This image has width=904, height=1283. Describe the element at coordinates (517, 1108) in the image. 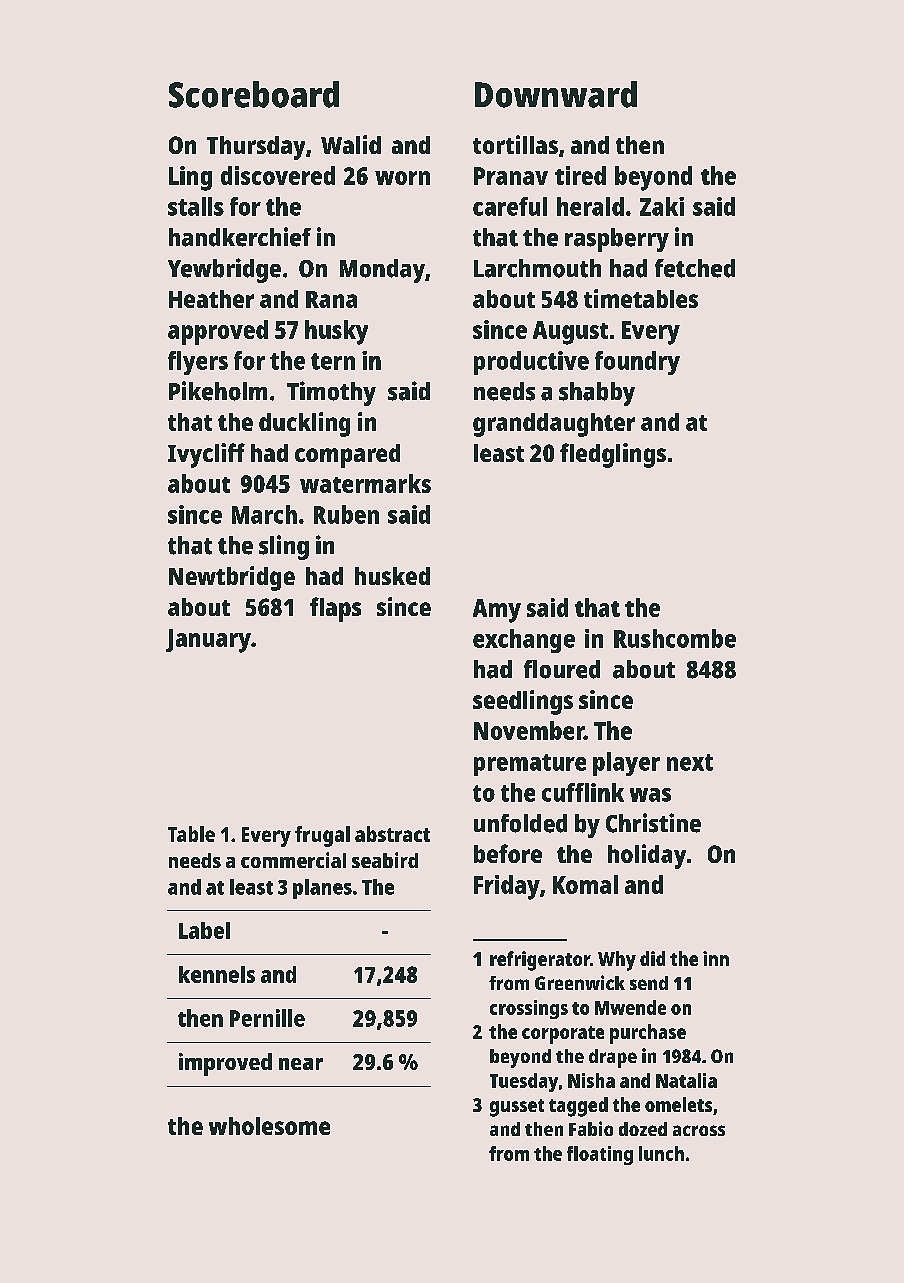

I see `gusset` at that location.
